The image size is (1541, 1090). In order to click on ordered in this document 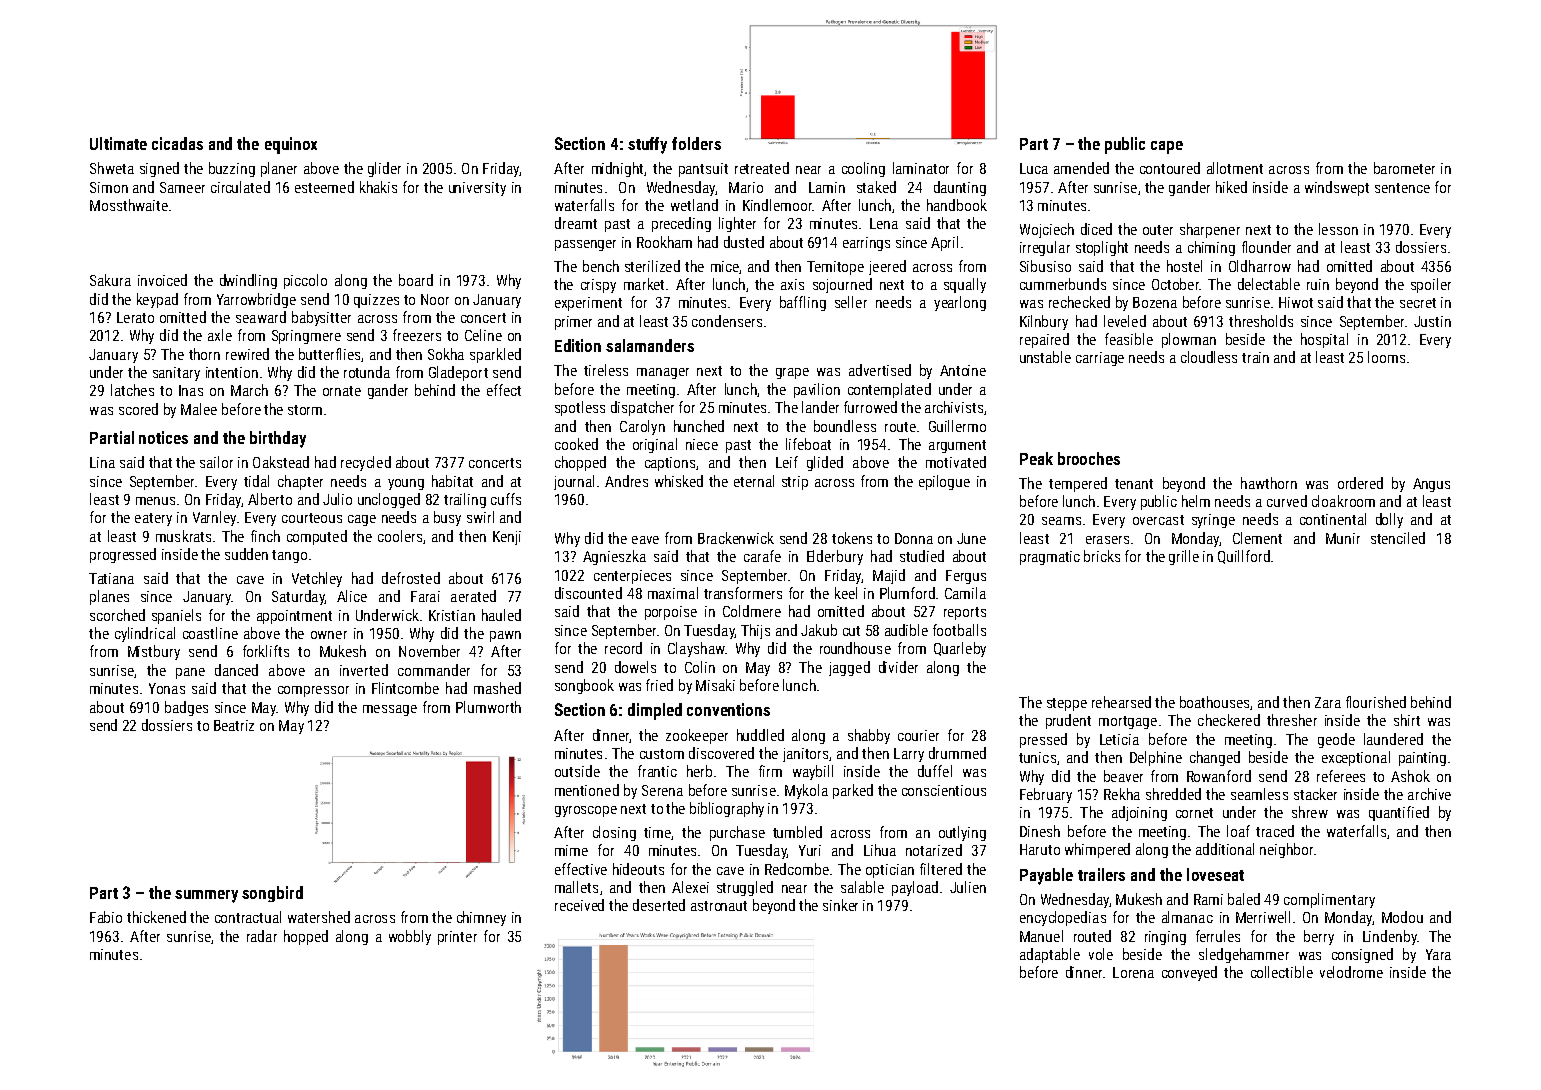, I will do `click(1360, 483)`.
